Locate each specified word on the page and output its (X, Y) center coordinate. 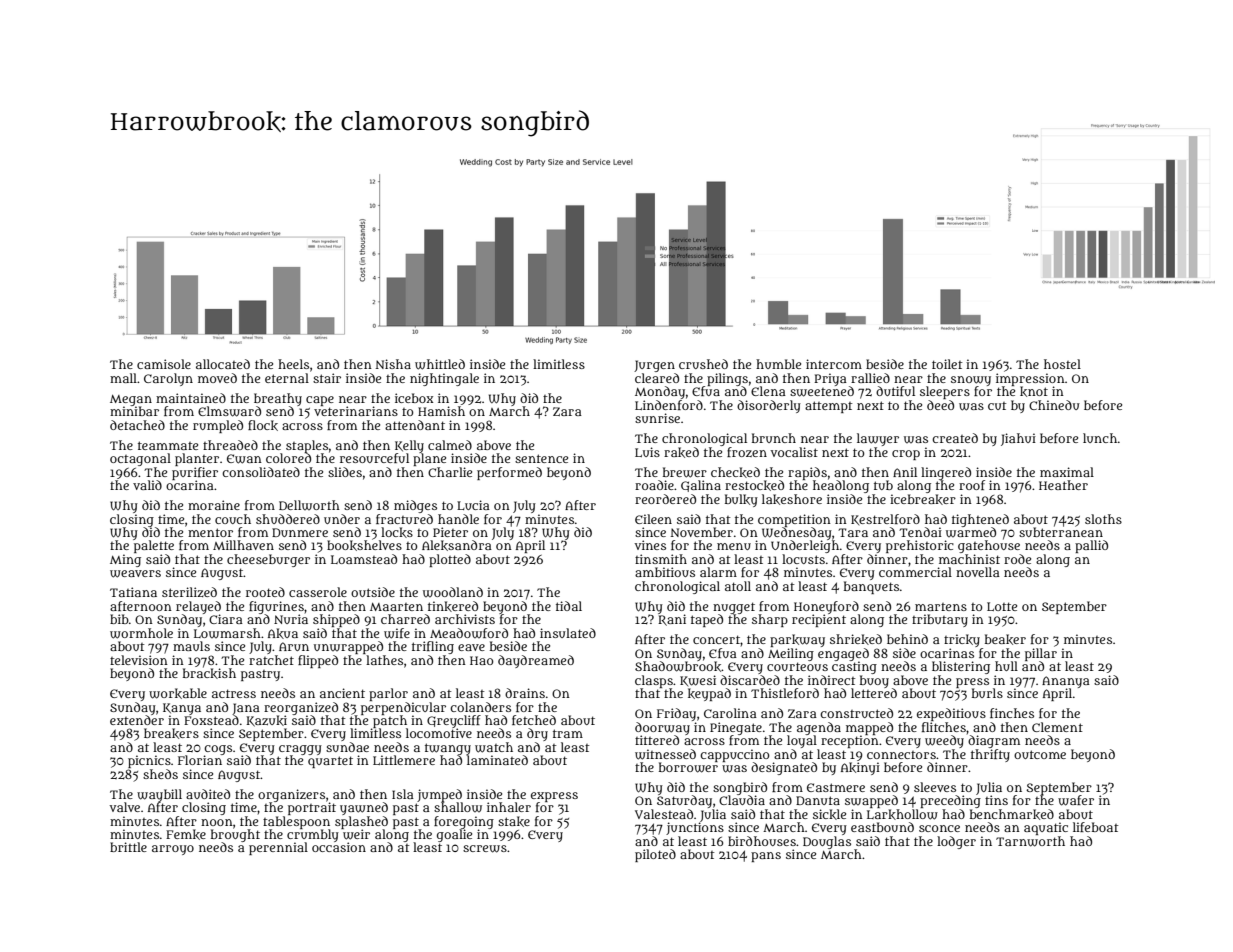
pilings (727, 379)
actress (234, 693)
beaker (1005, 639)
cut (997, 406)
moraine (214, 505)
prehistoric (920, 546)
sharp (770, 620)
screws (485, 849)
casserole (318, 592)
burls (987, 693)
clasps (654, 681)
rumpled (218, 426)
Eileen (653, 519)
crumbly (313, 835)
